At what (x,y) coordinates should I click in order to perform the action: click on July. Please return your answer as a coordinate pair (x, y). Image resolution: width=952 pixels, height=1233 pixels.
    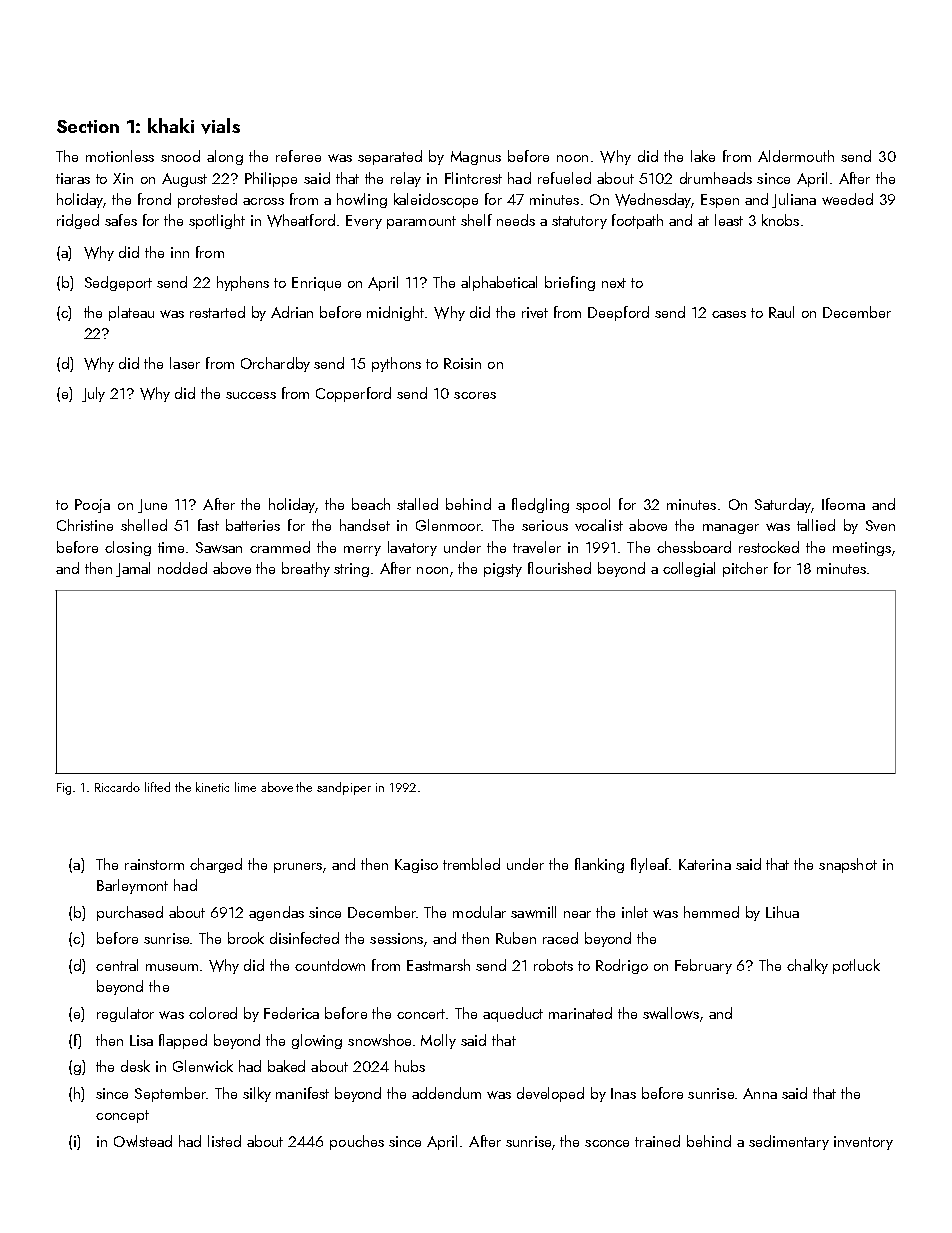
    Looking at the image, I should click on (93, 394).
